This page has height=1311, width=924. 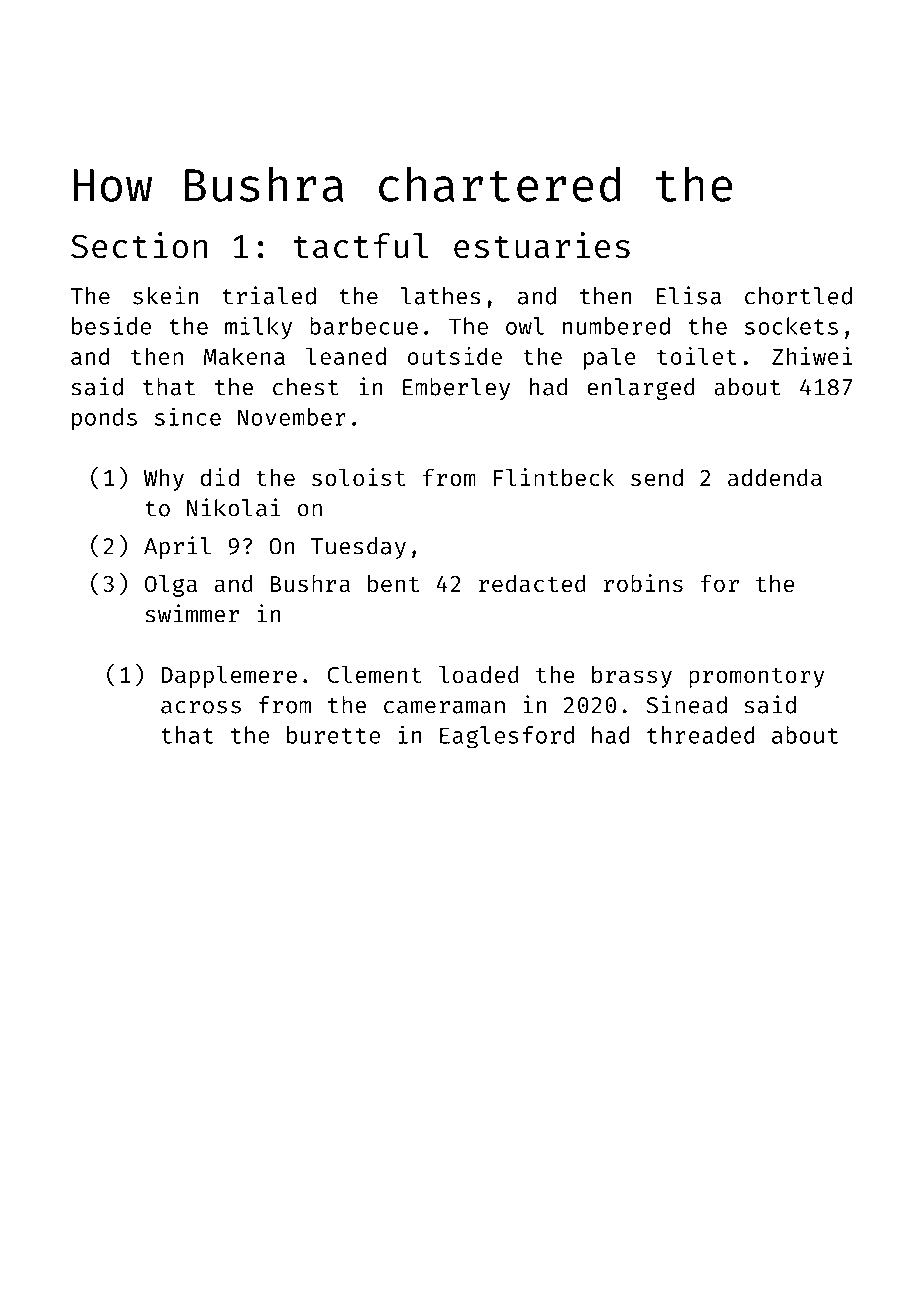 What do you see at coordinates (542, 245) in the page?
I see `estuaries` at bounding box center [542, 245].
